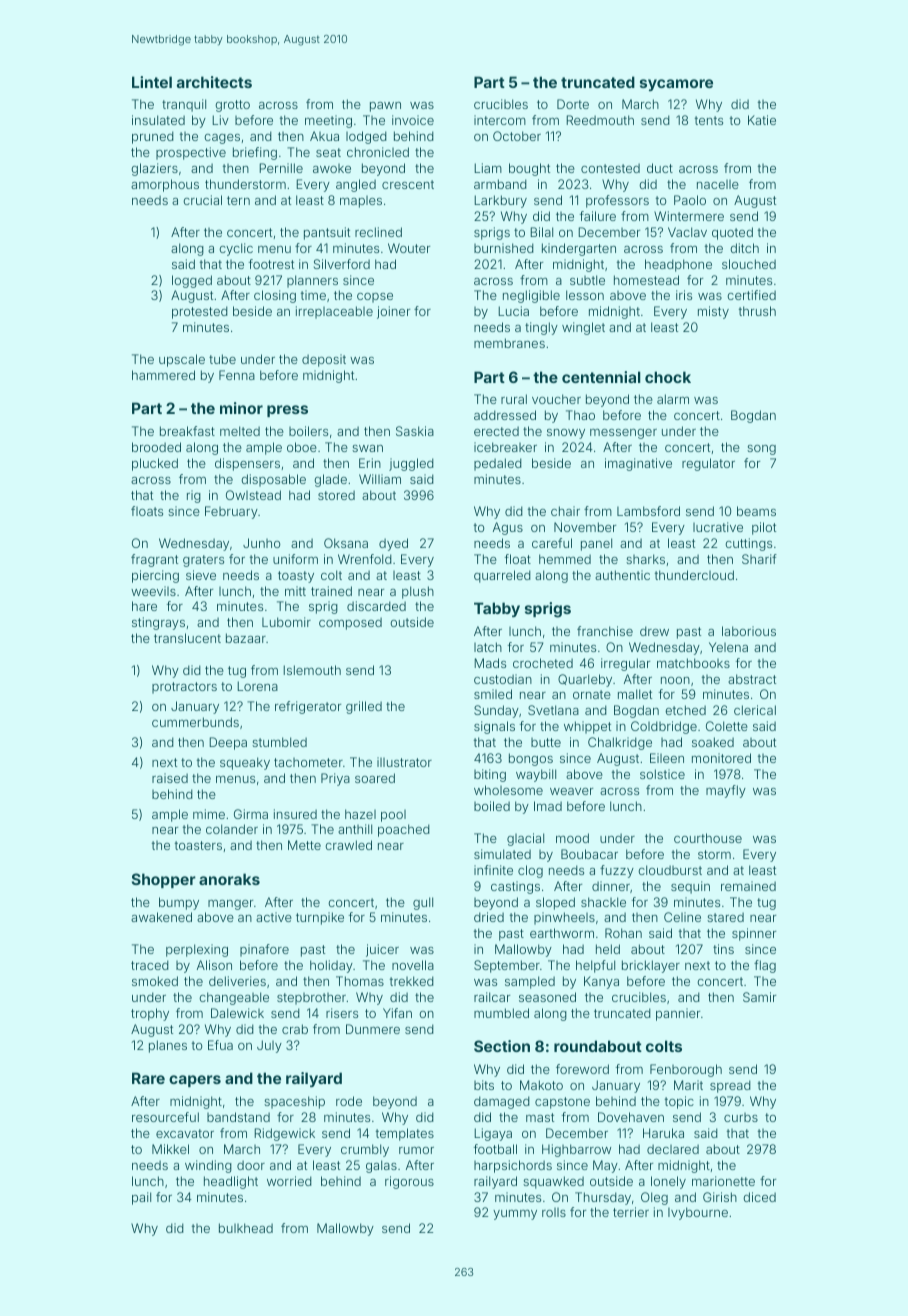 The height and width of the image is (1316, 908). Describe the element at coordinates (246, 1228) in the image. I see `bulkhead` at that location.
